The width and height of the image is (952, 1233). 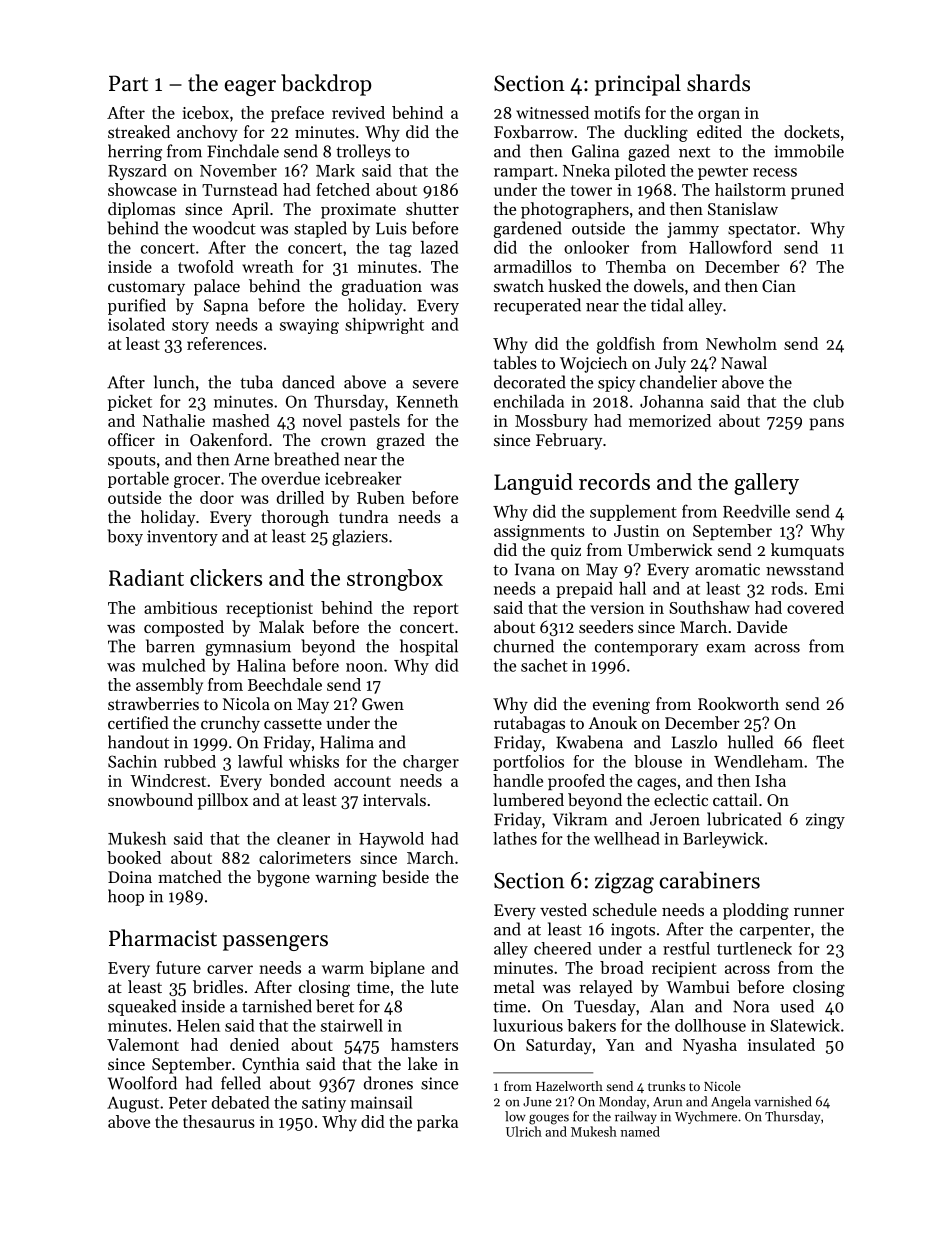 I want to click on assignments, so click(x=539, y=533).
